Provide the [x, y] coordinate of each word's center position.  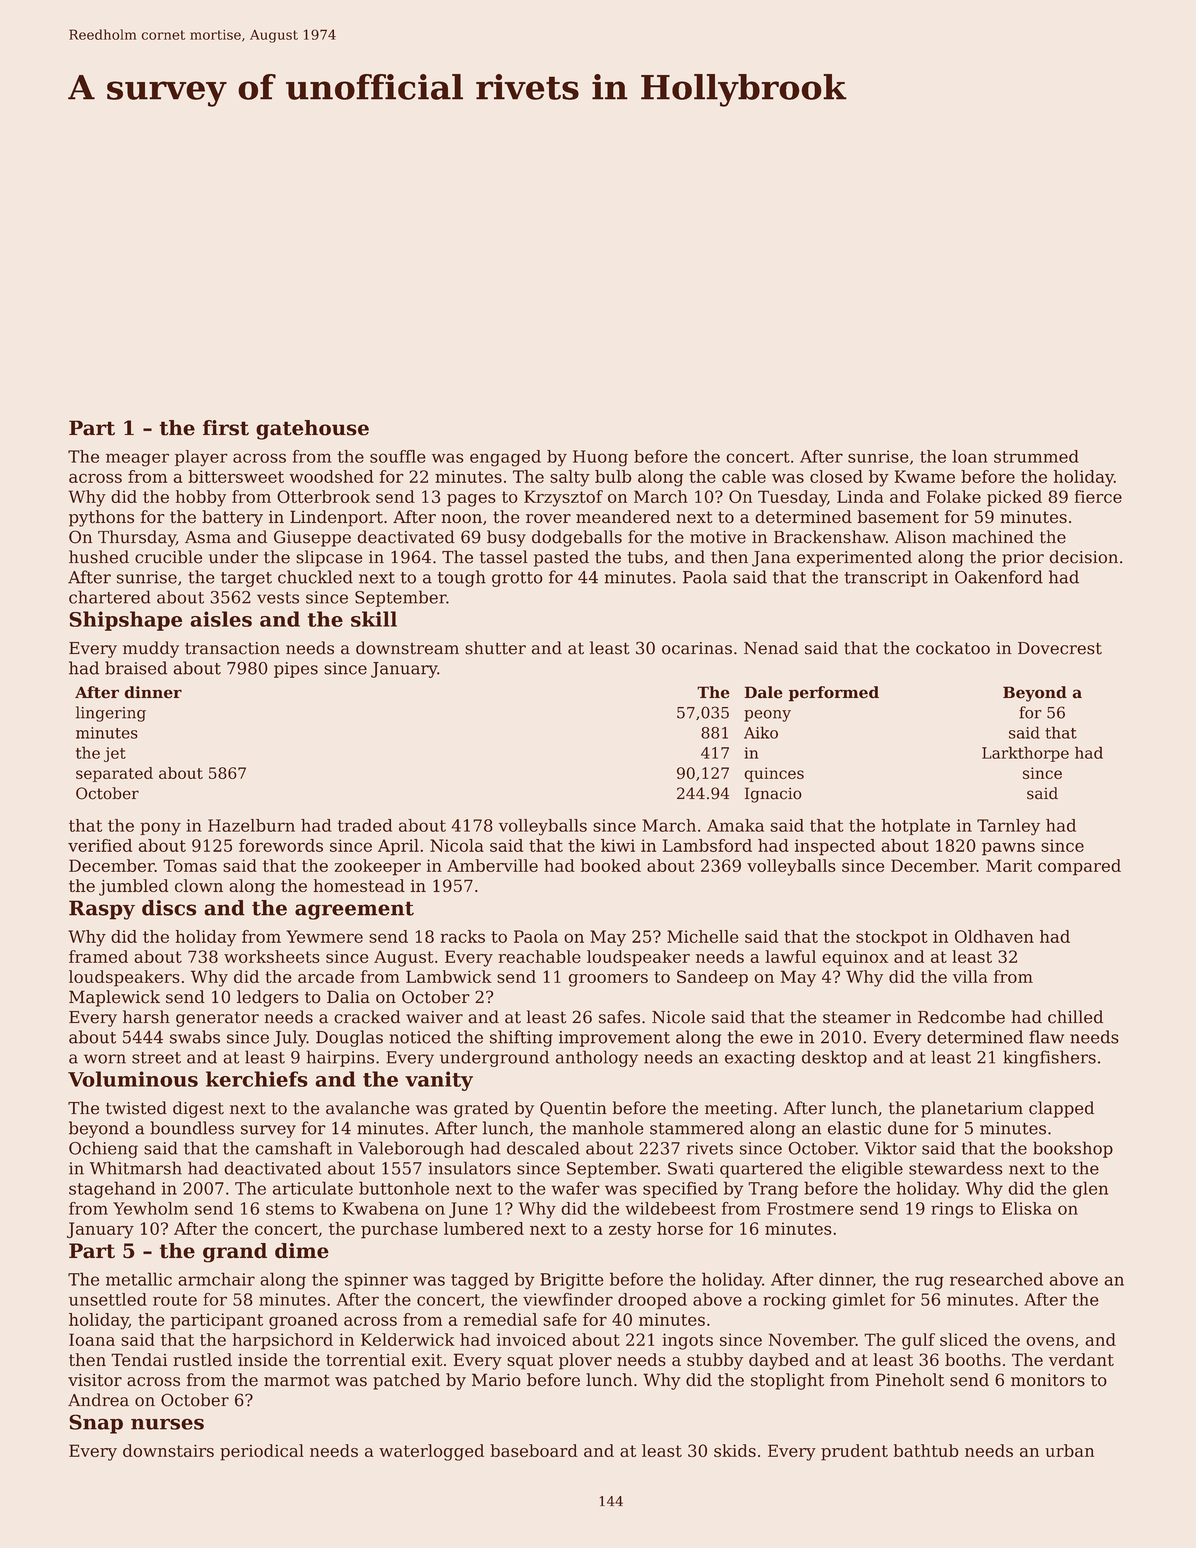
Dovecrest [1060, 648]
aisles [221, 619]
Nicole [678, 1017]
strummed [1036, 456]
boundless [192, 1128]
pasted [561, 558]
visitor [95, 1380]
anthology [597, 1058]
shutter [495, 648]
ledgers [268, 998]
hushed [99, 557]
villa [970, 976]
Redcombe [961, 1017]
